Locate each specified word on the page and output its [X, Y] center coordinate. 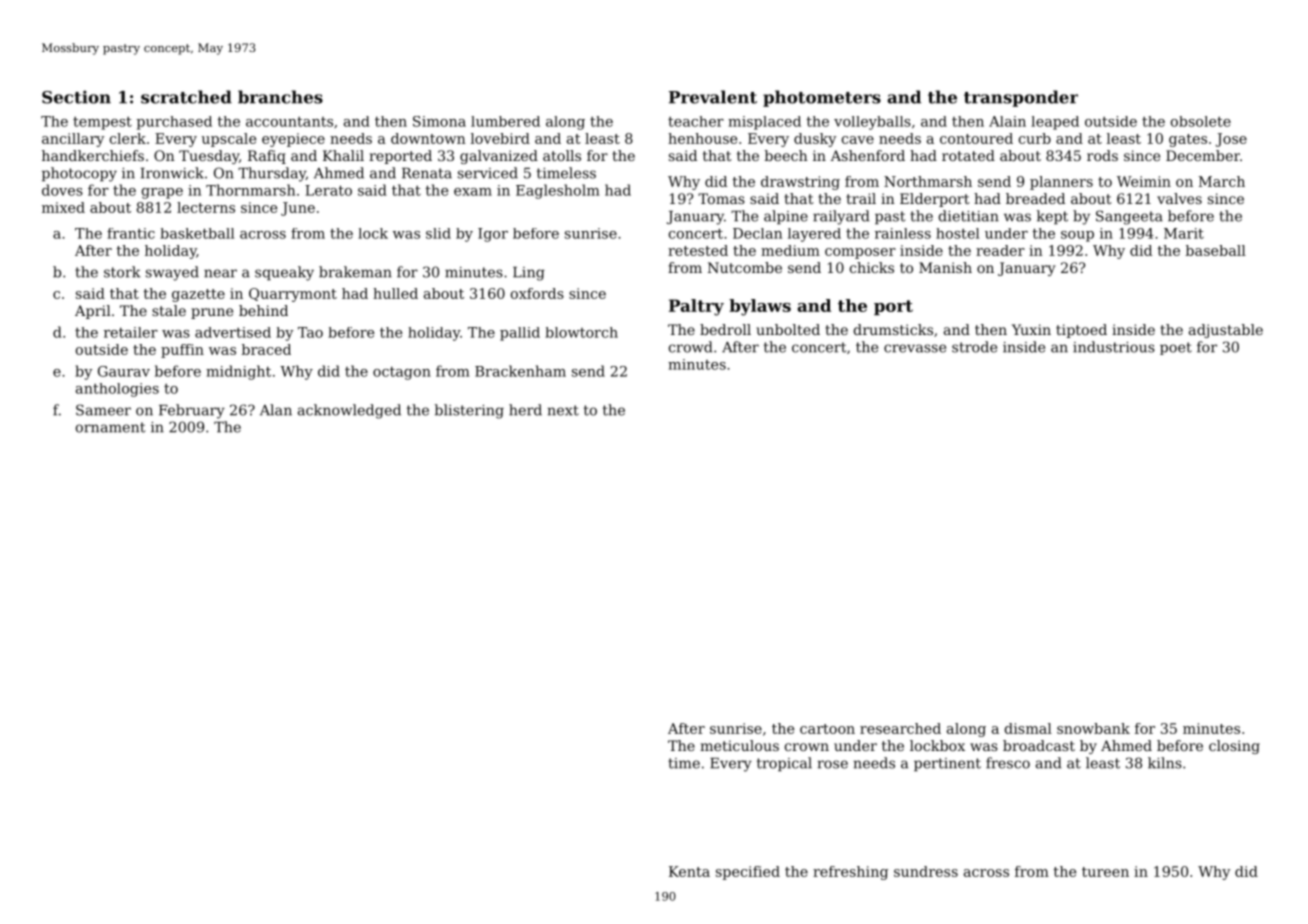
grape [162, 193]
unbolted [788, 329]
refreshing [850, 873]
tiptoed [1081, 331]
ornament [110, 427]
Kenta [689, 871]
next [563, 410]
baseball [1216, 250]
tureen [1105, 872]
